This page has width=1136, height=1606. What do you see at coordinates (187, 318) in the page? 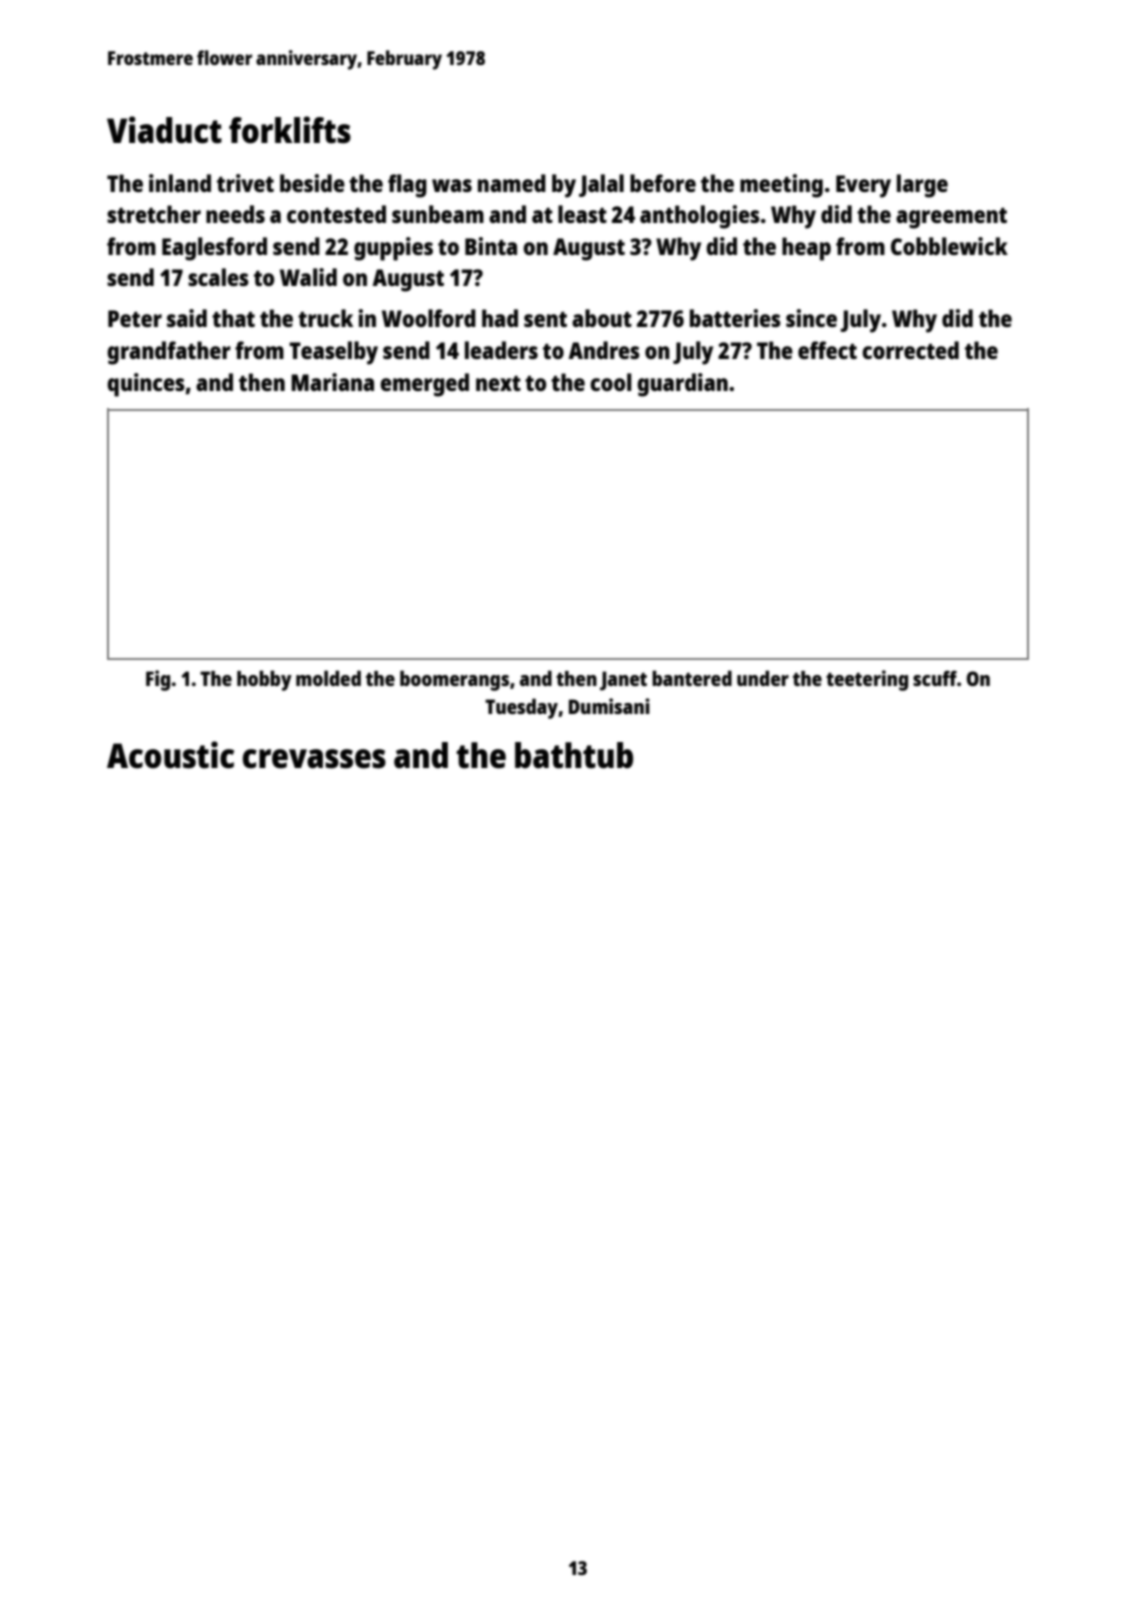
I see `said` at bounding box center [187, 318].
